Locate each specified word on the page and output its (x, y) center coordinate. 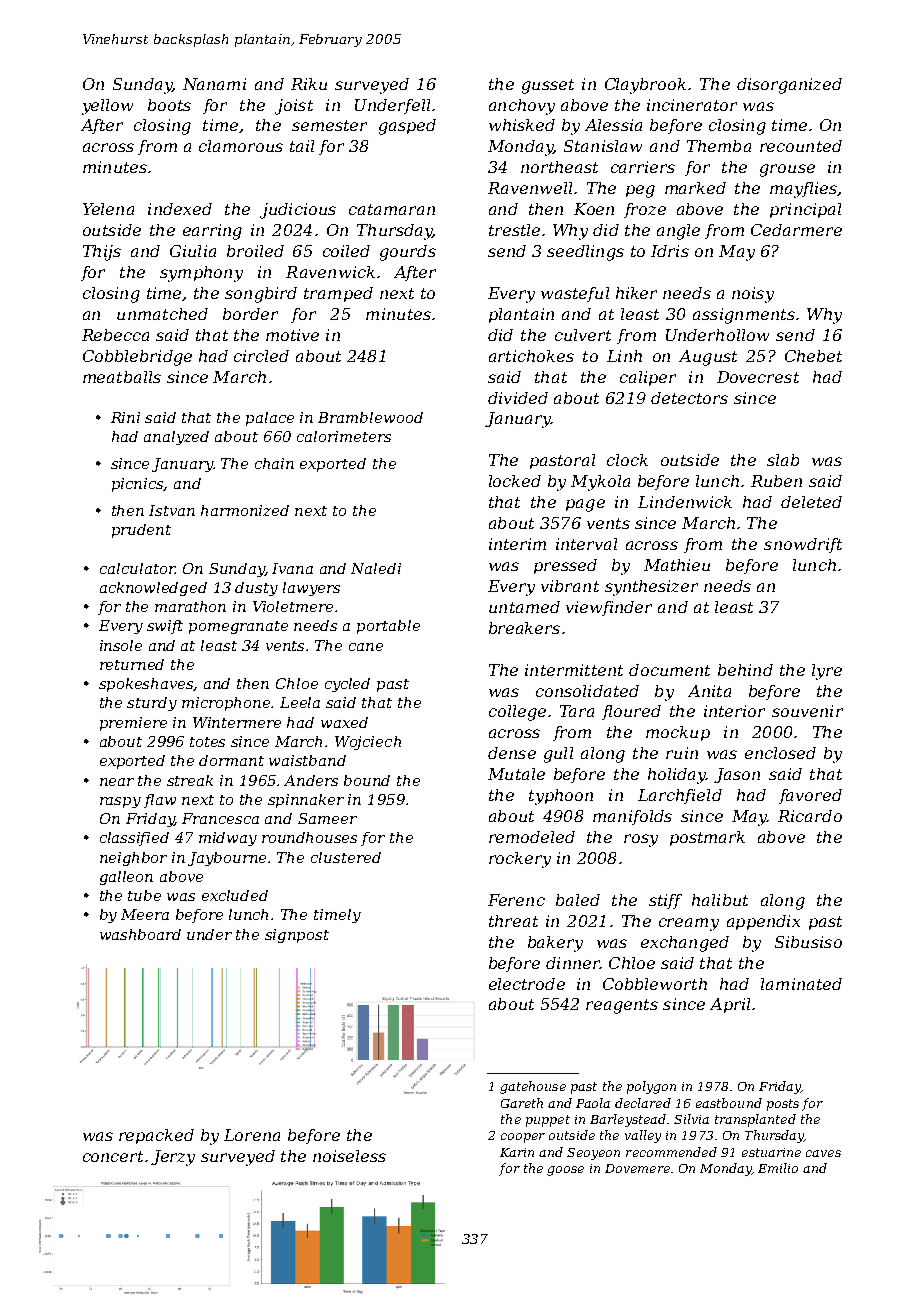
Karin (517, 1152)
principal (805, 210)
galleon (126, 878)
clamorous (241, 146)
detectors (689, 398)
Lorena (252, 1135)
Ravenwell (530, 188)
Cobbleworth (655, 984)
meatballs (122, 377)
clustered (346, 857)
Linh (624, 356)
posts (783, 1105)
